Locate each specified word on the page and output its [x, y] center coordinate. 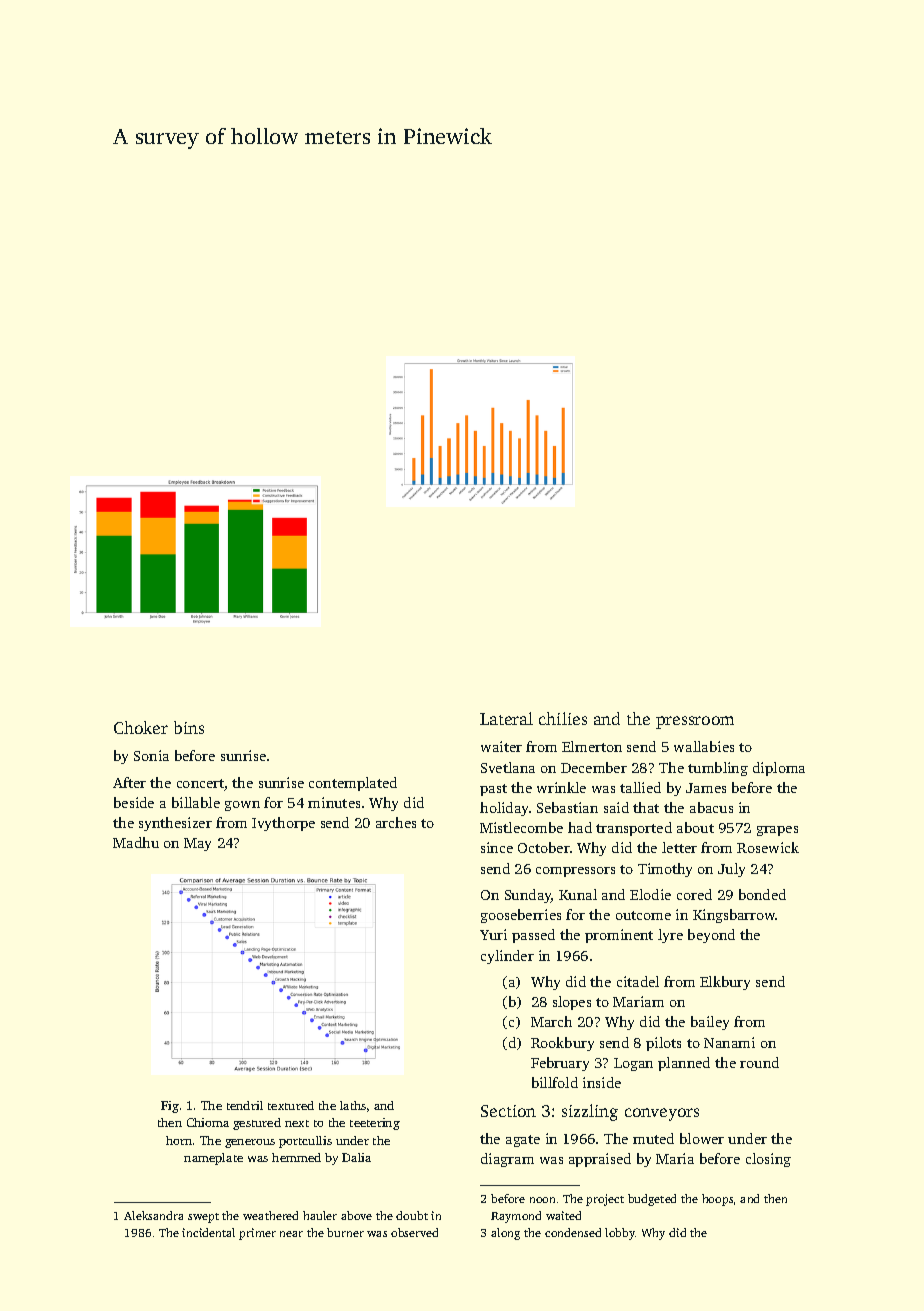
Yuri [493, 934]
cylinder [507, 957]
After [129, 782]
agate [523, 1141]
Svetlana [508, 767]
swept [203, 1218]
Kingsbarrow [734, 916]
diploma [779, 769]
